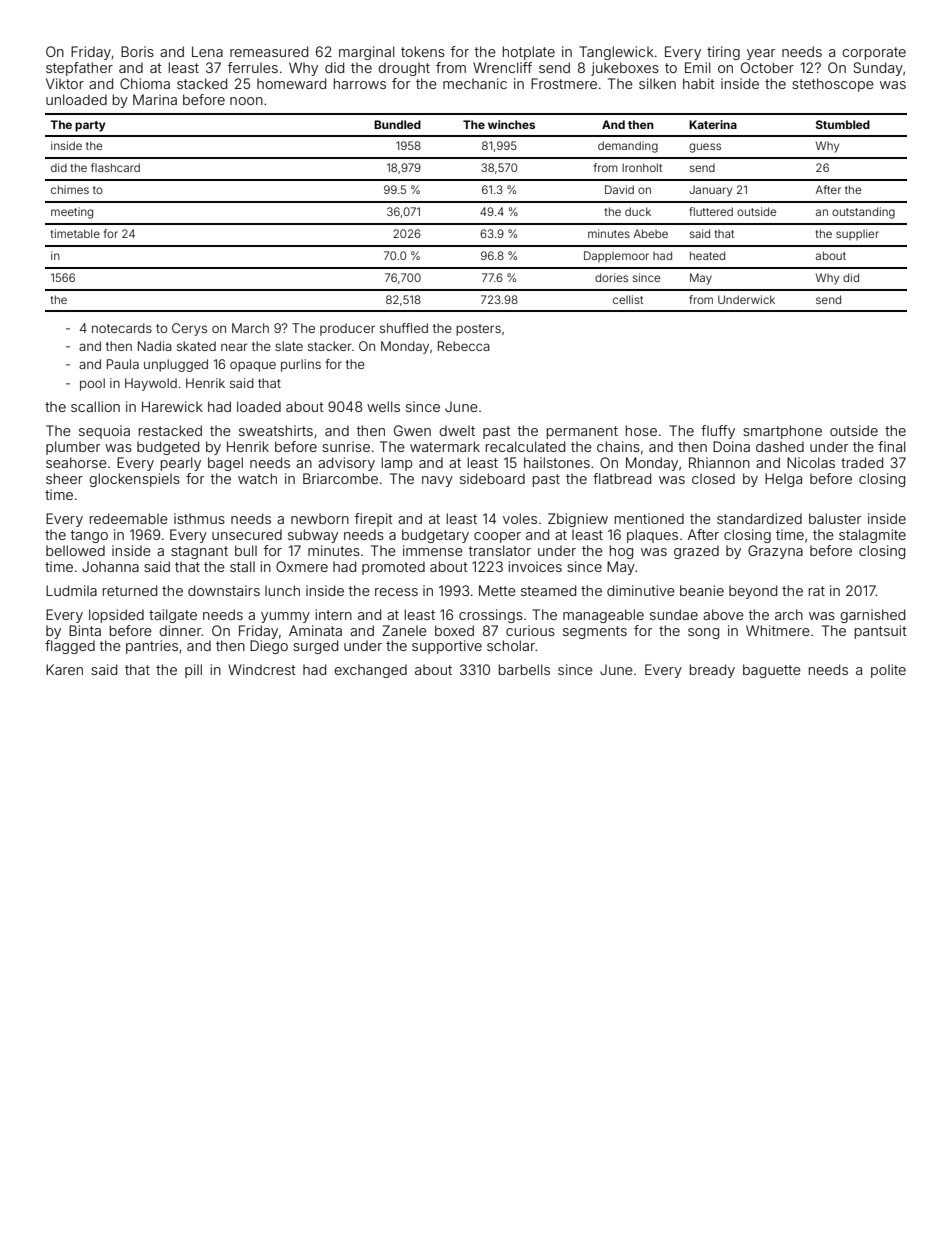  I want to click on intern, so click(334, 614).
